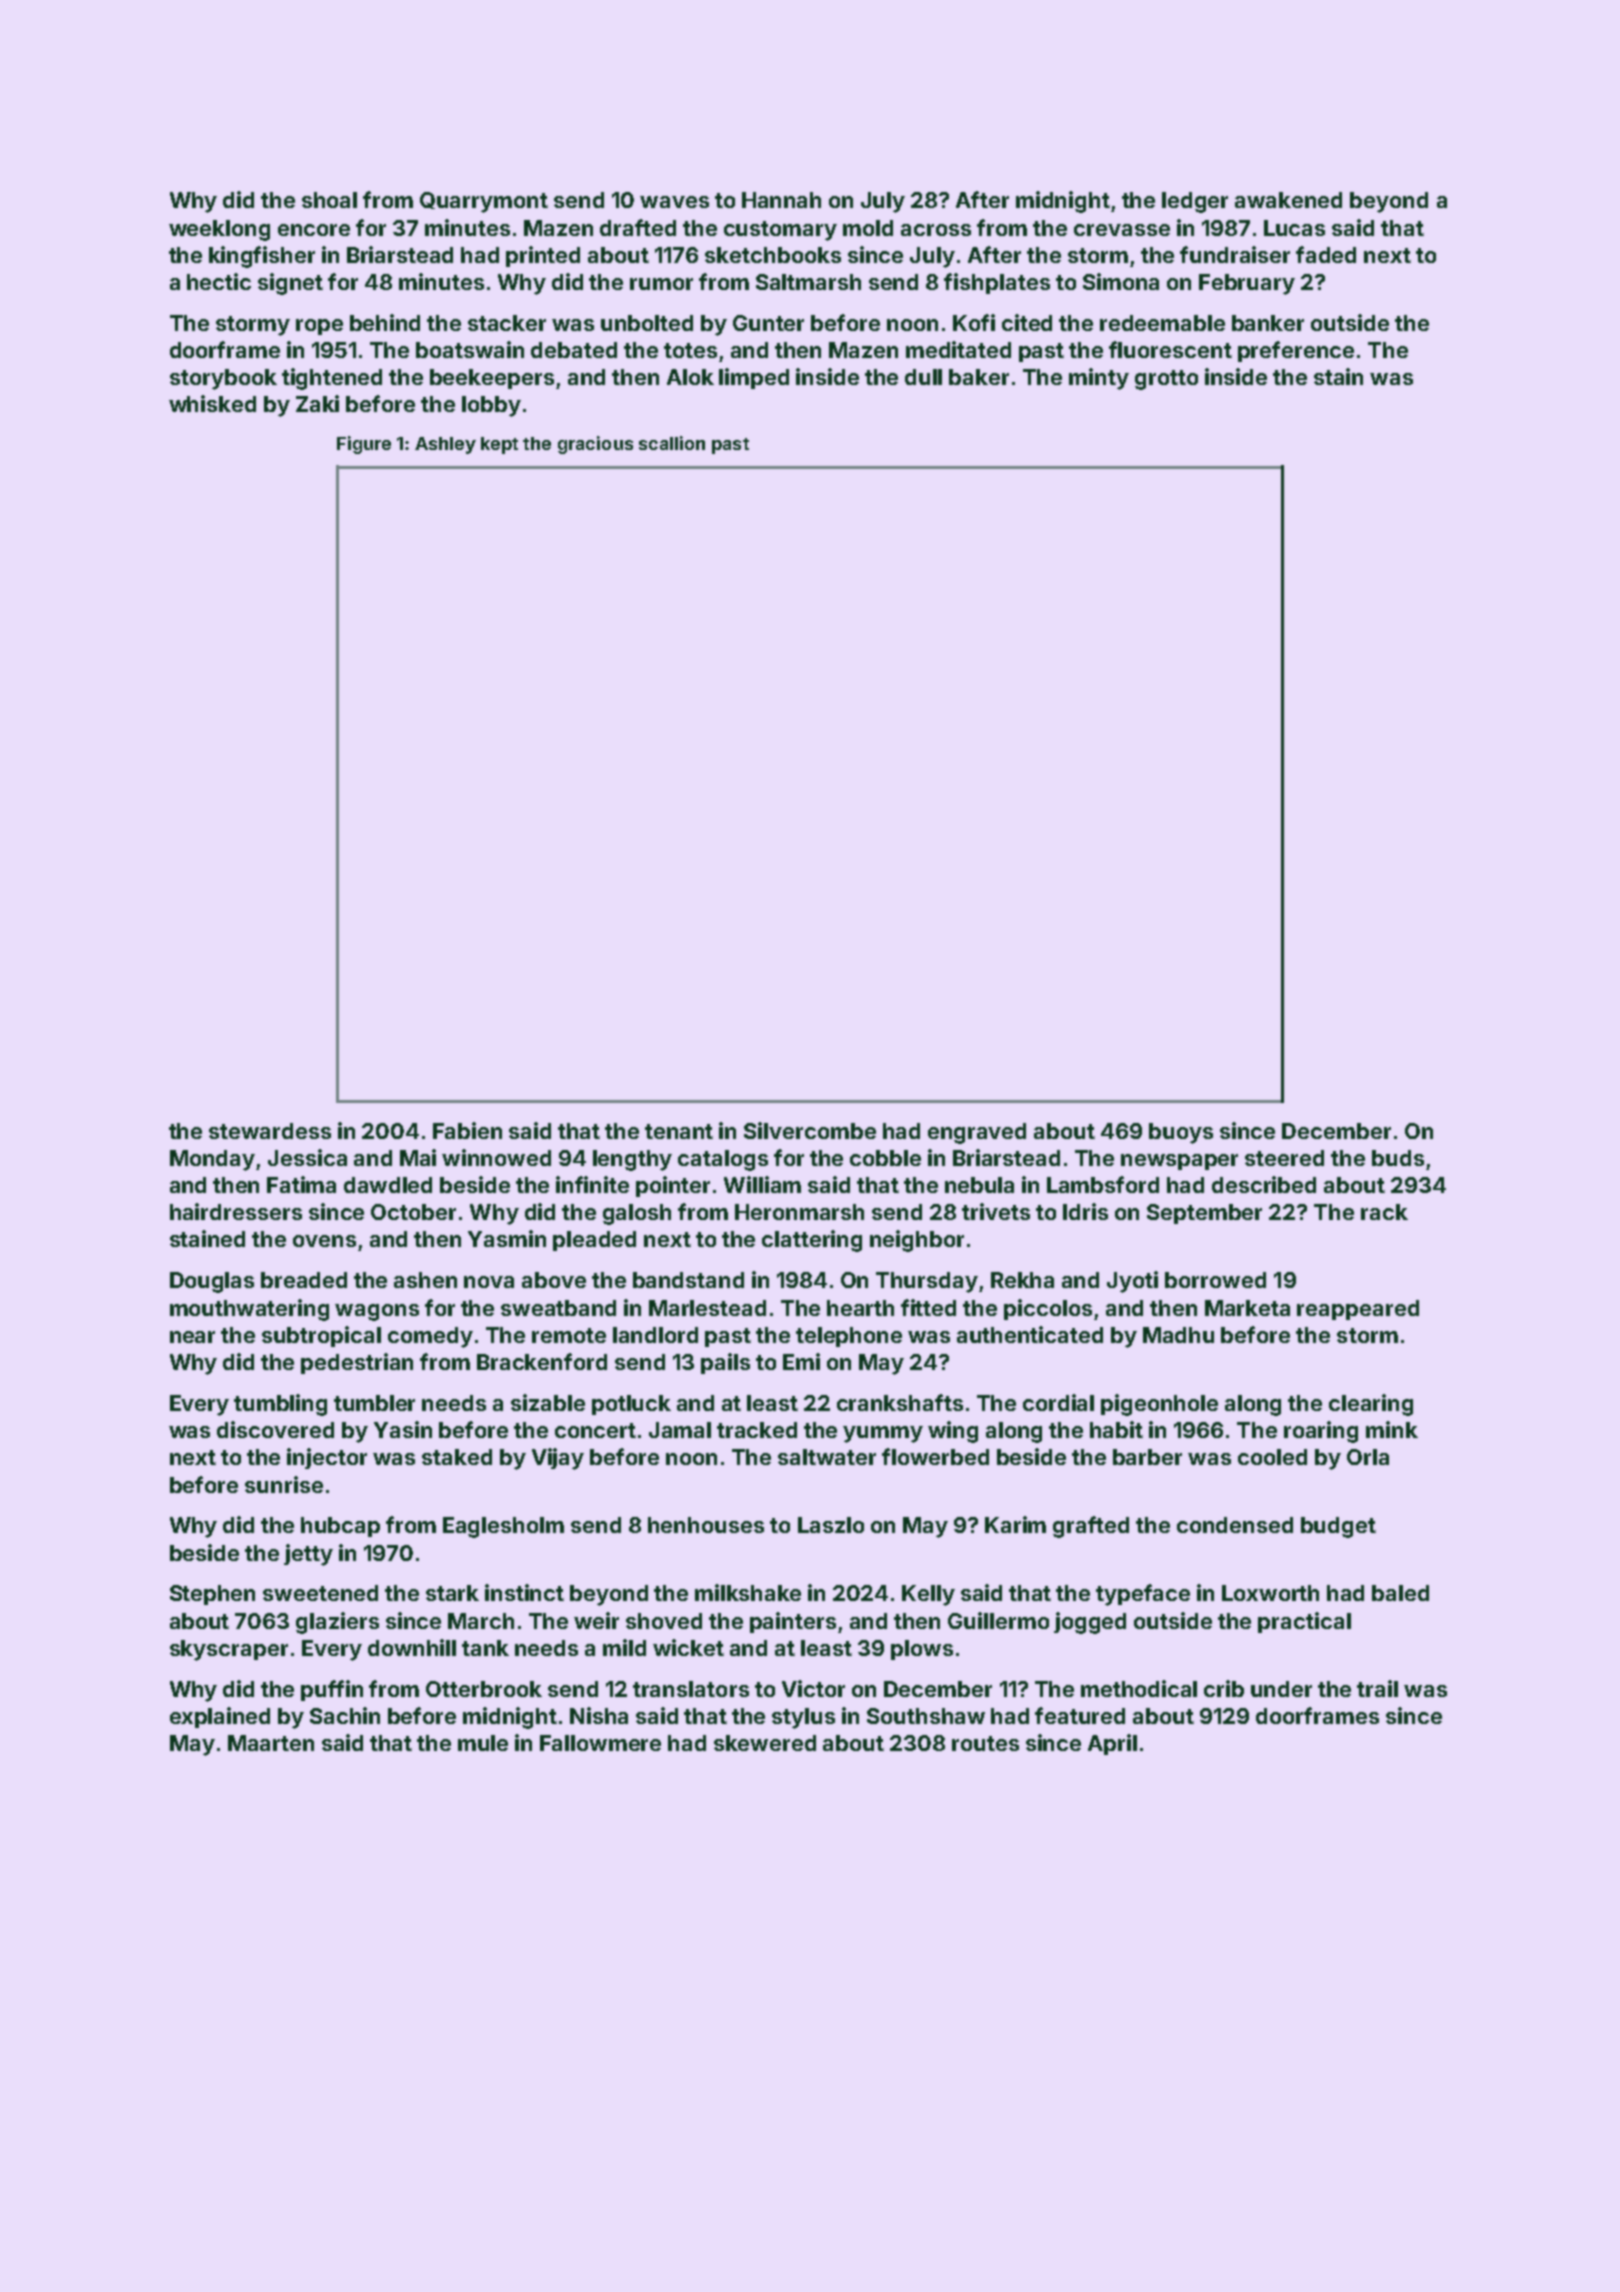  I want to click on awakened, so click(1288, 200).
